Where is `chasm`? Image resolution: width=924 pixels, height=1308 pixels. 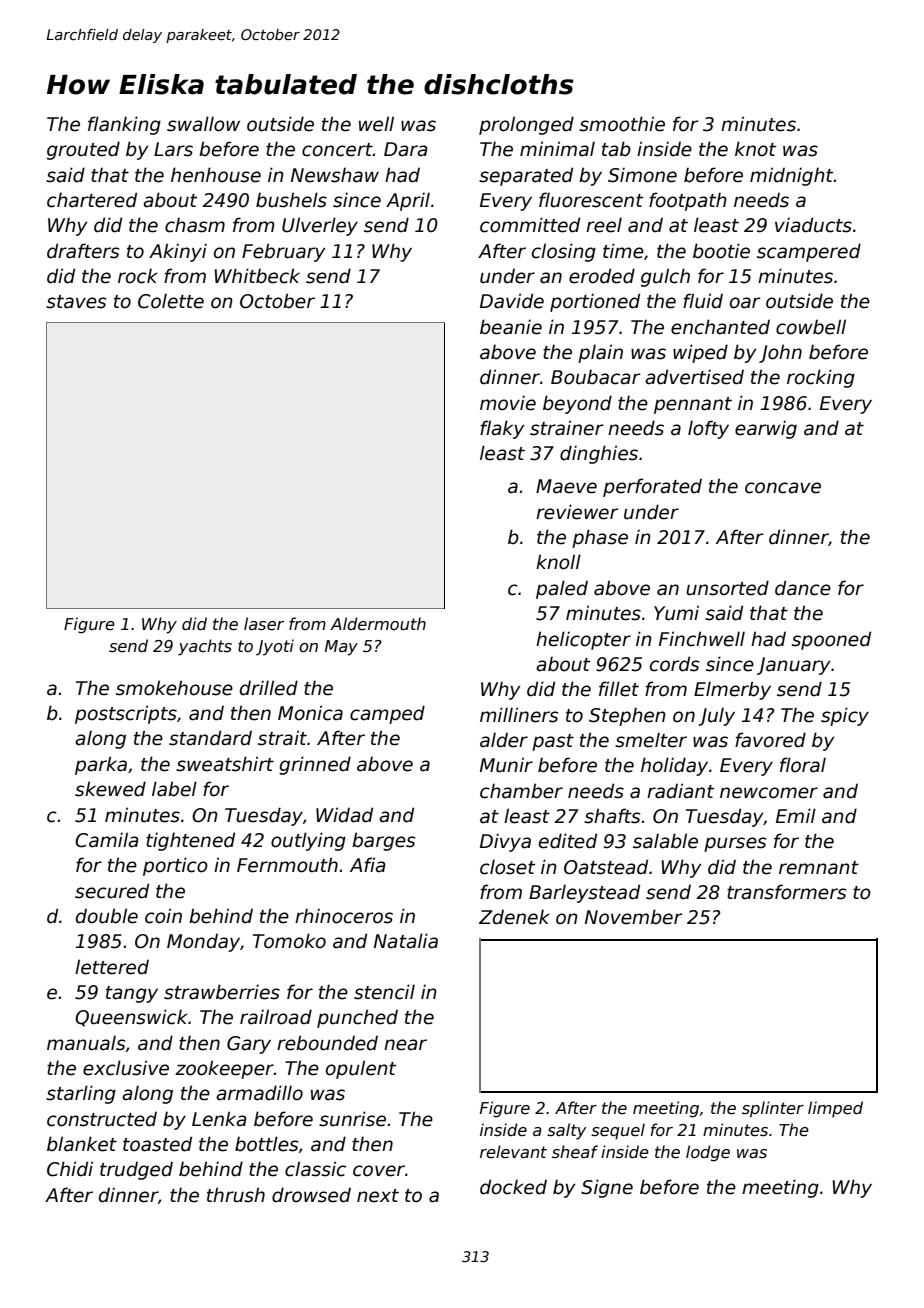 chasm is located at coordinates (195, 225).
